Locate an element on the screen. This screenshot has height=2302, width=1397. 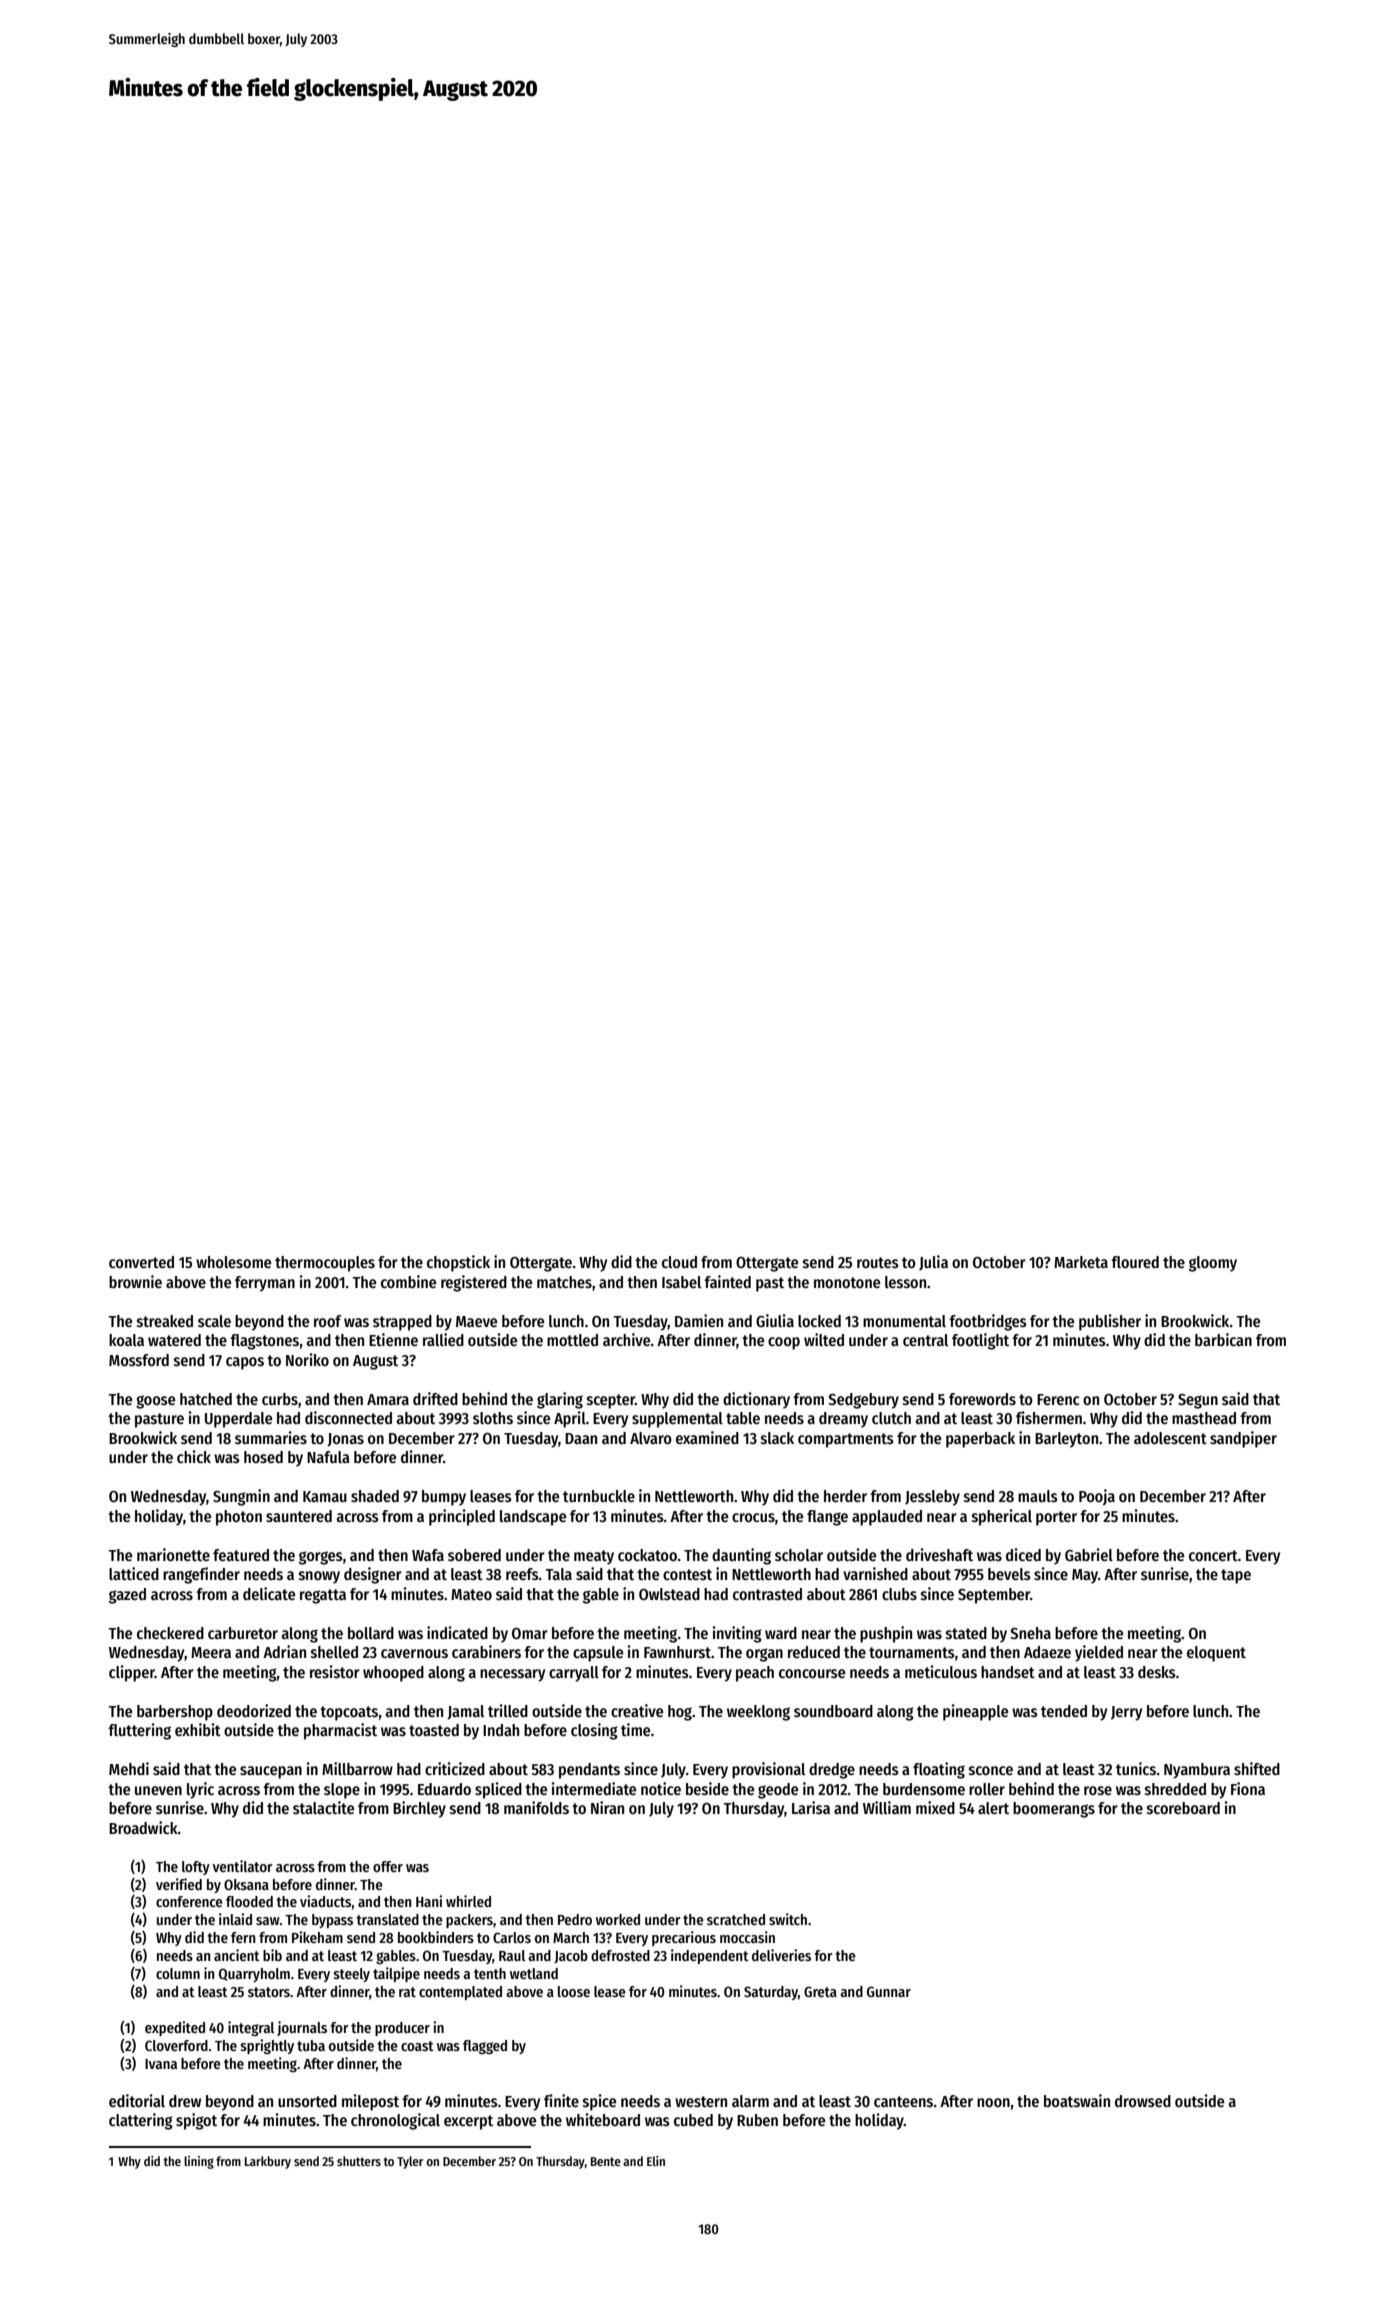
forewords is located at coordinates (982, 1399).
